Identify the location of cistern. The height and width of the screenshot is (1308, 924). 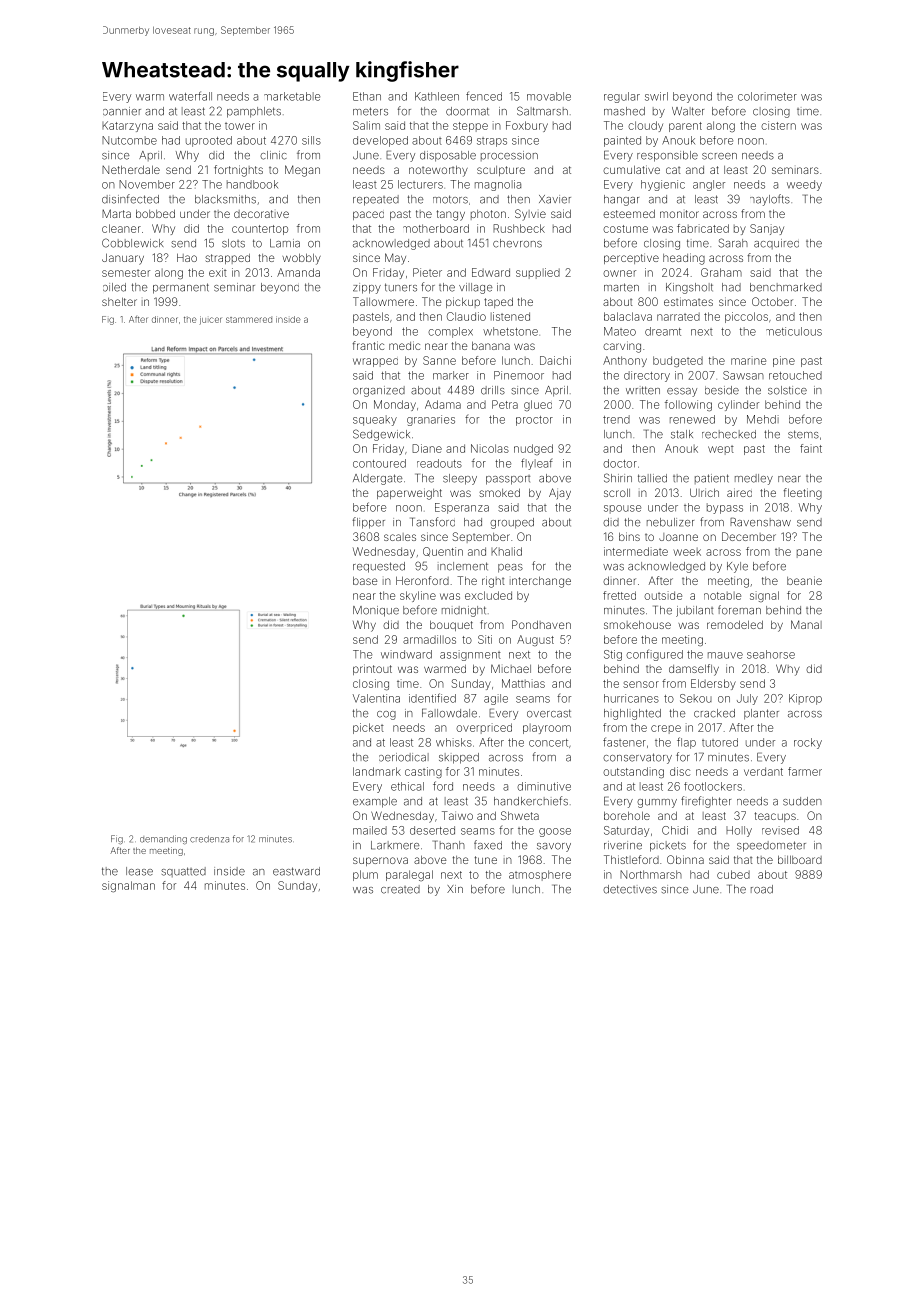
(778, 125).
